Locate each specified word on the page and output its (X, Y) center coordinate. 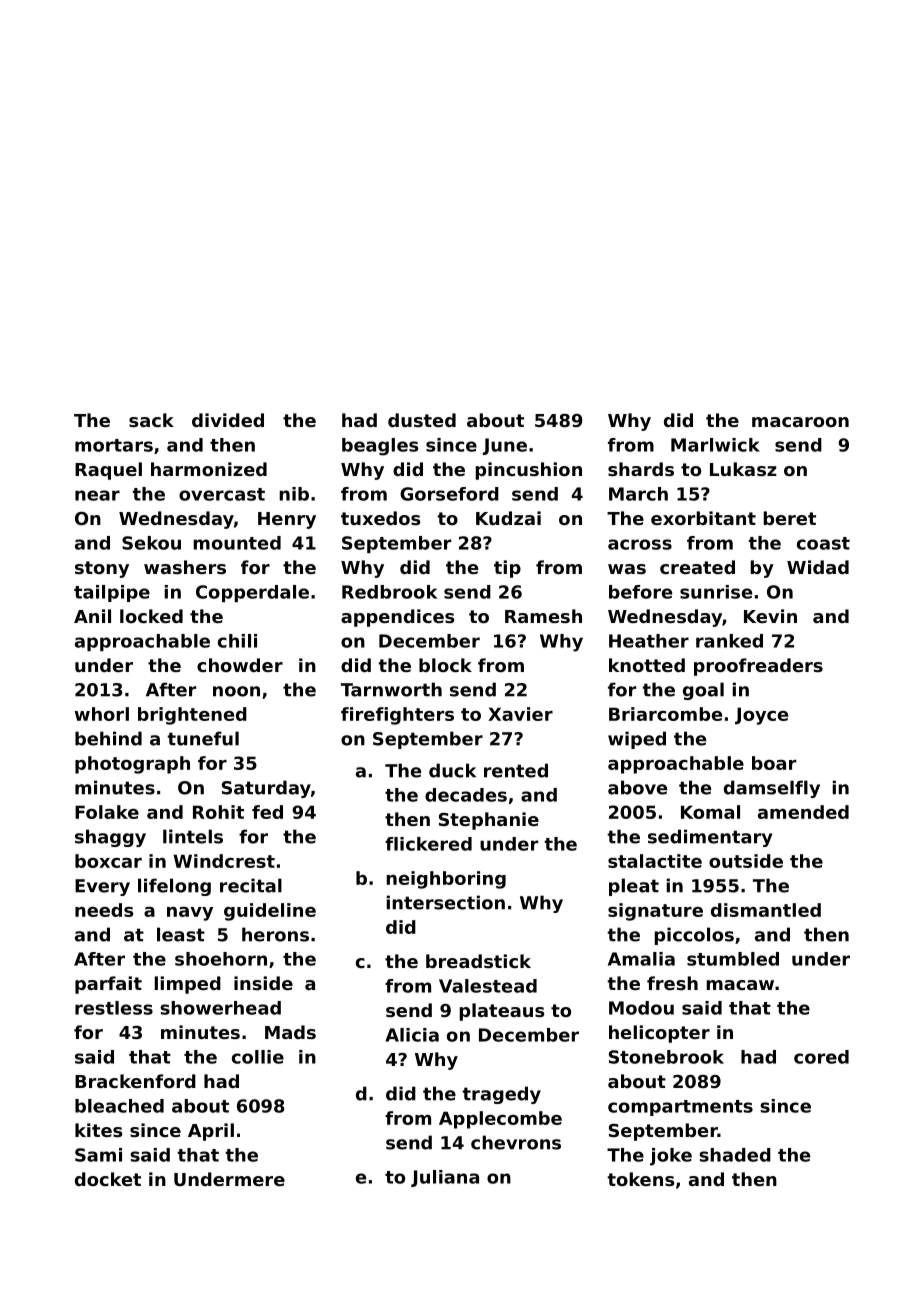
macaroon (800, 422)
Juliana (445, 1178)
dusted (422, 420)
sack (151, 420)
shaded (735, 1155)
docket (108, 1179)
